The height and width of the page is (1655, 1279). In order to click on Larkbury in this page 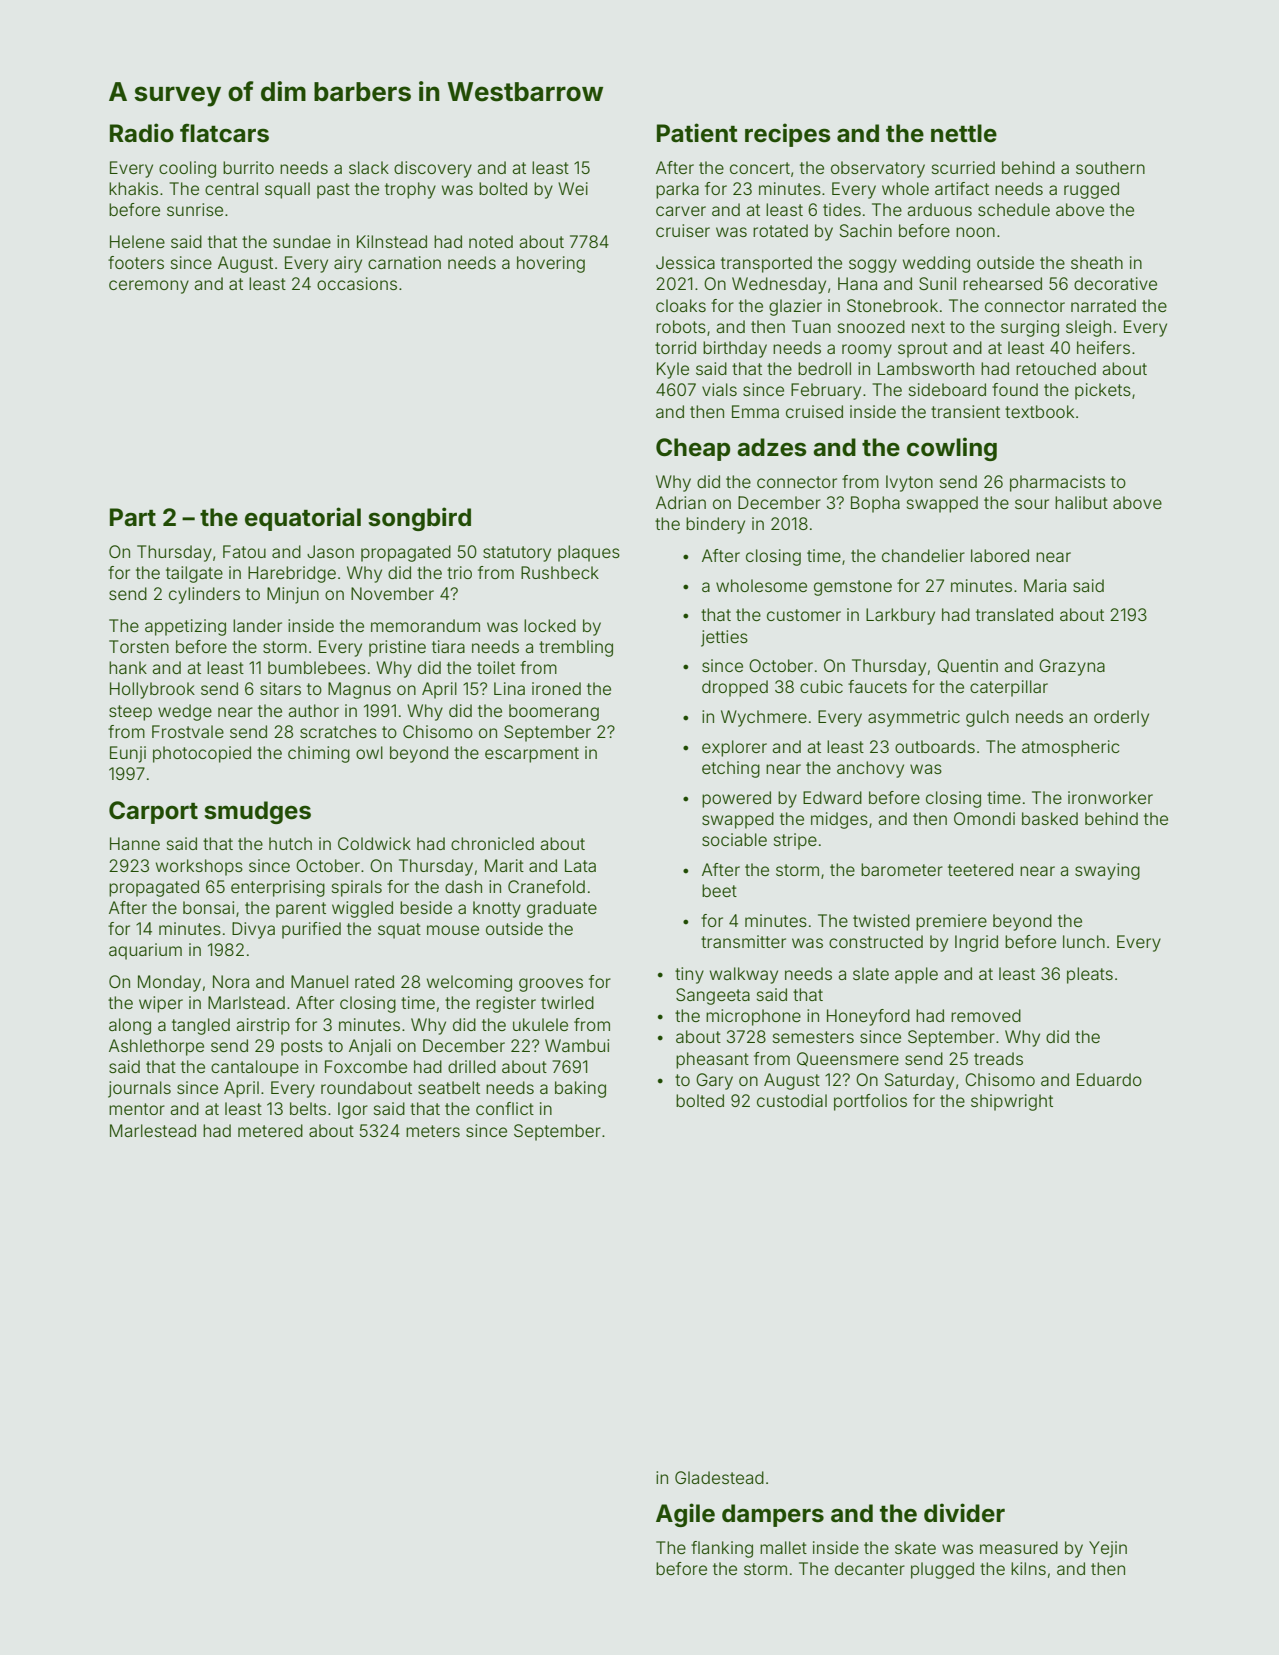, I will do `click(900, 616)`.
